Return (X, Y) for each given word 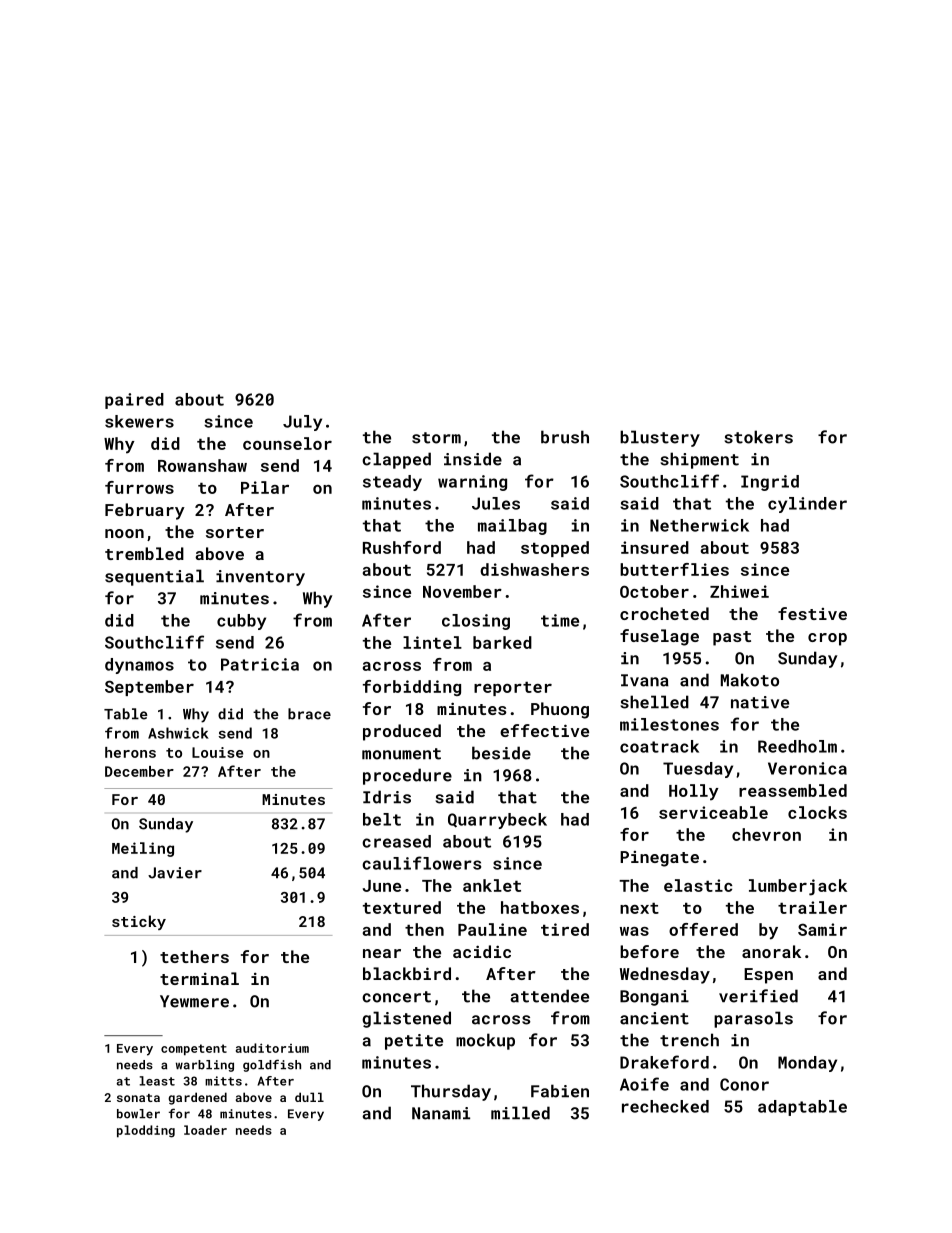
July (302, 423)
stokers (758, 437)
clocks (817, 812)
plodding (146, 1131)
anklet (492, 885)
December (139, 771)
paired (134, 401)
